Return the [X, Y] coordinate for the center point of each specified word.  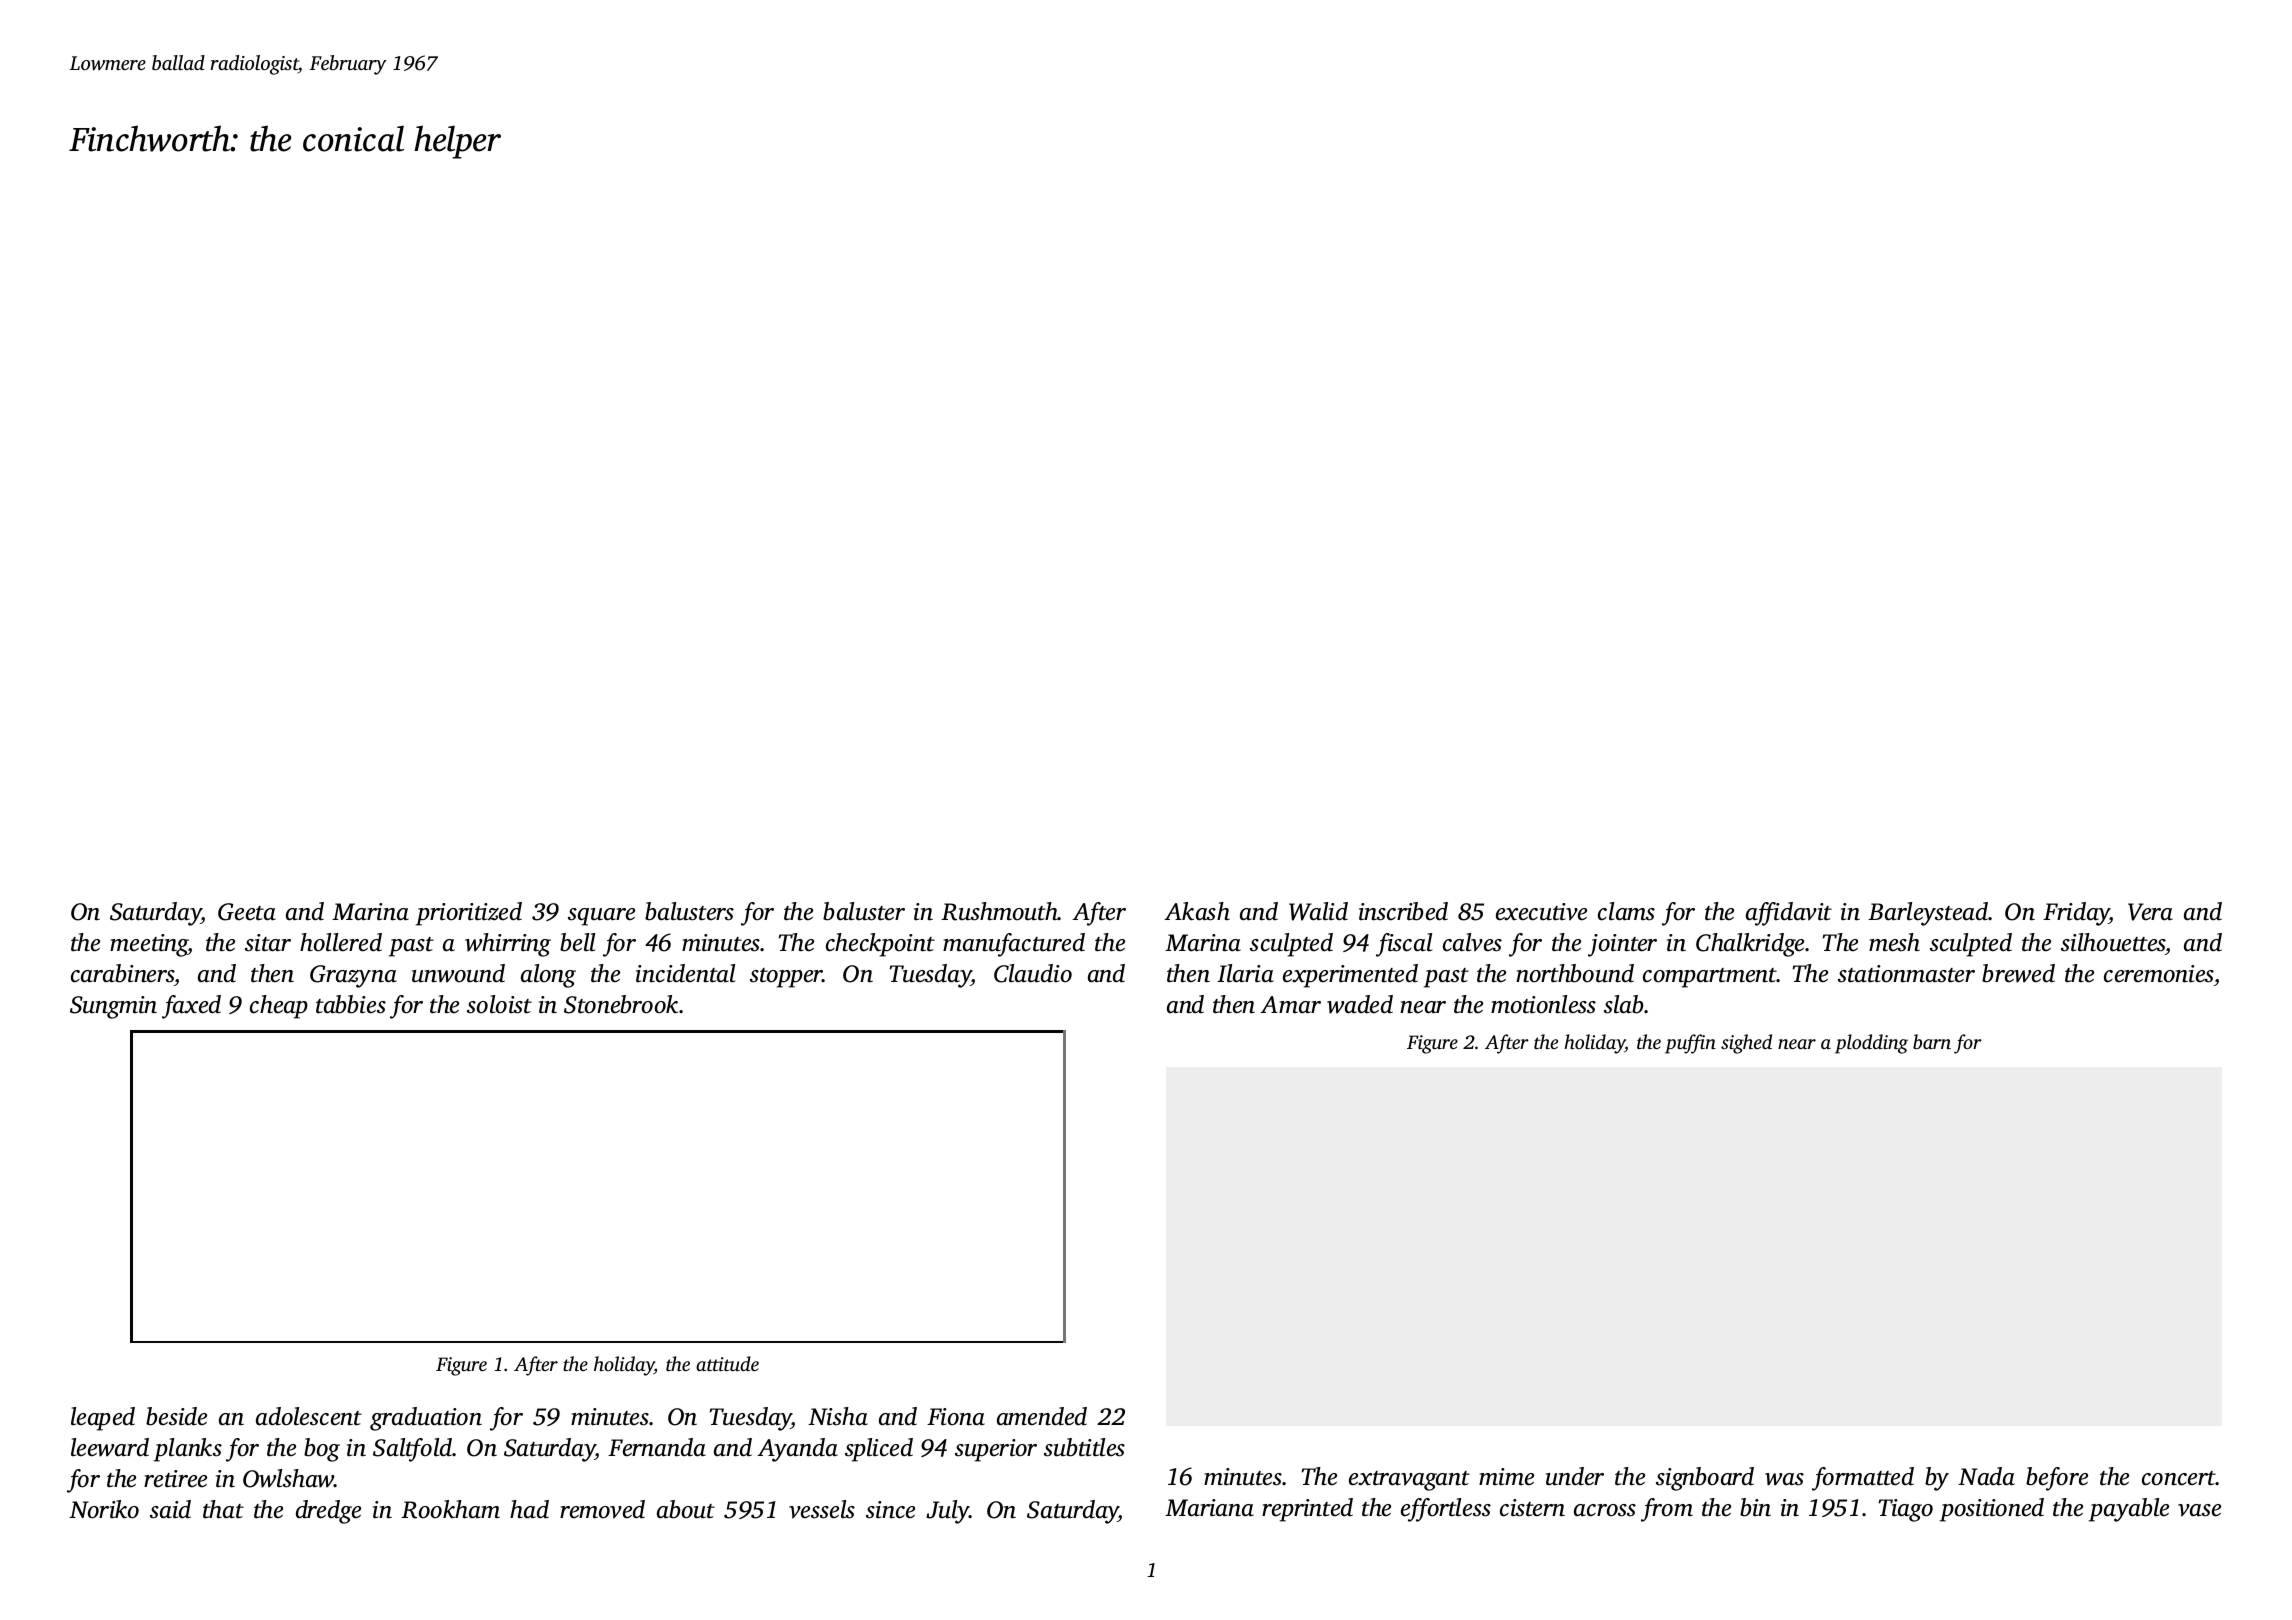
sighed [1746, 1044]
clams [1626, 911]
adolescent [309, 1416]
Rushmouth [999, 911]
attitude [727, 1363]
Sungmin [113, 1007]
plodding [1871, 1044]
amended [1042, 1416]
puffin [1690, 1044]
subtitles [1084, 1447]
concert [2179, 1478]
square [601, 917]
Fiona [956, 1417]
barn [1932, 1041]
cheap [279, 1007]
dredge [328, 1512]
